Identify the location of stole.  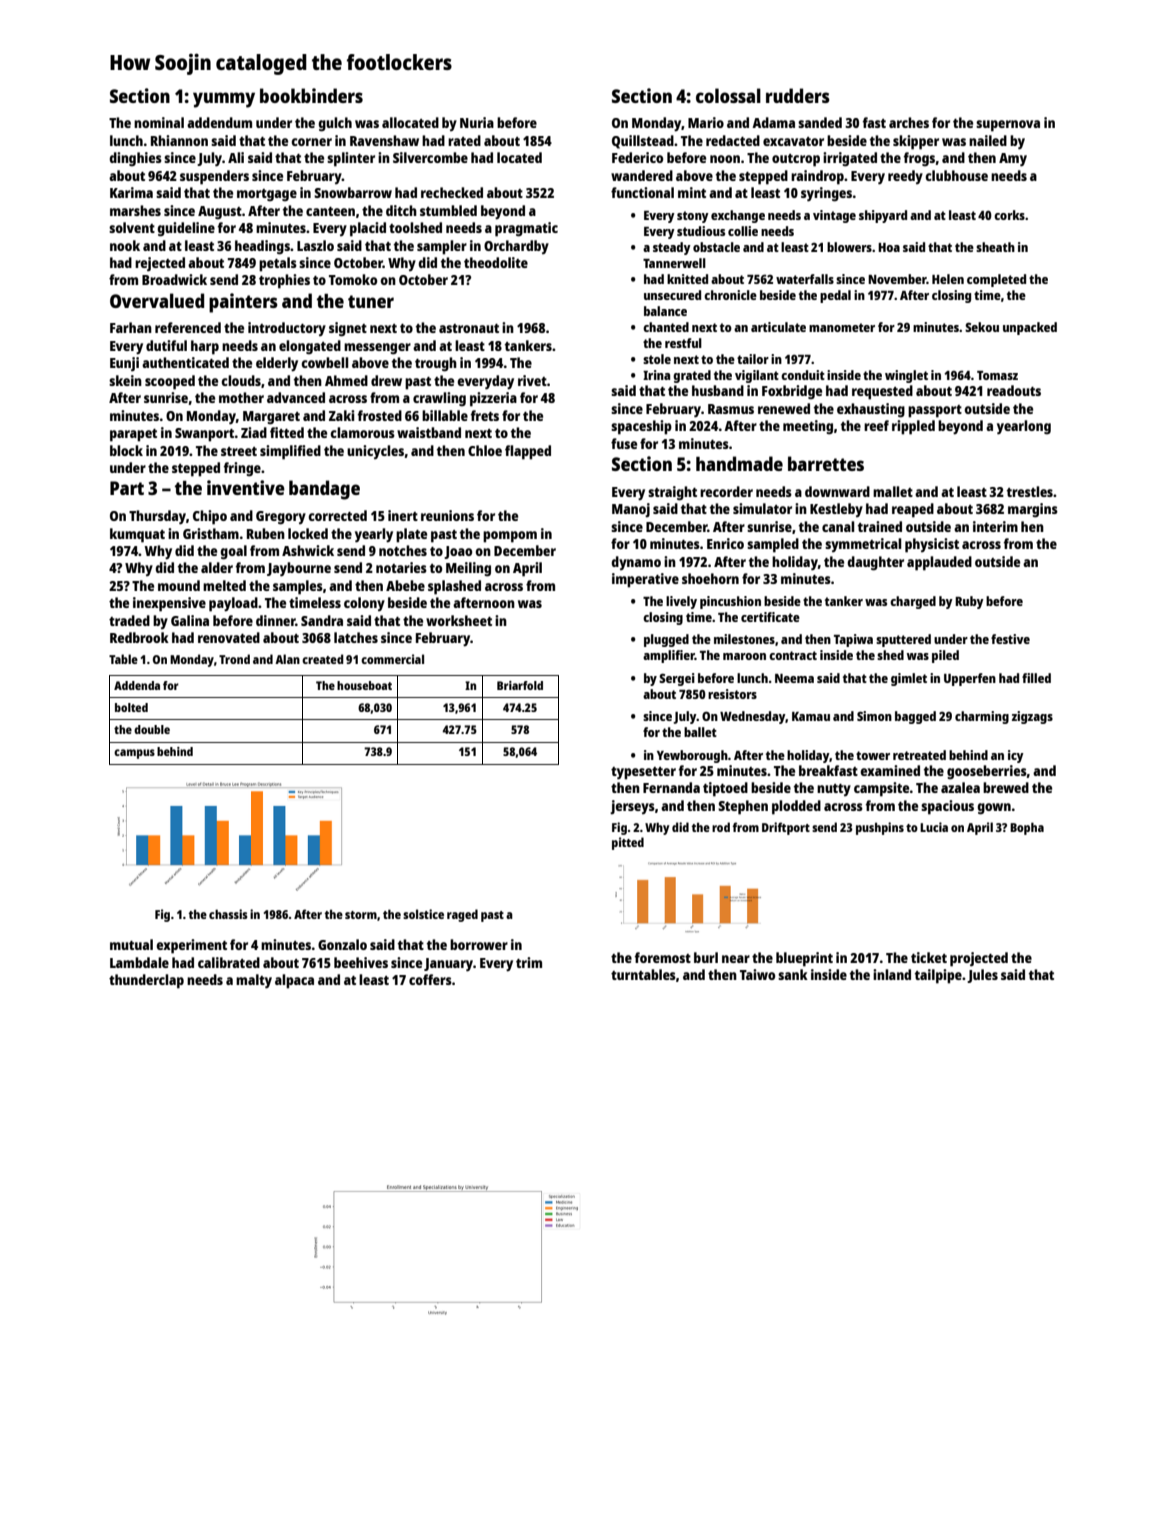
(657, 359).
